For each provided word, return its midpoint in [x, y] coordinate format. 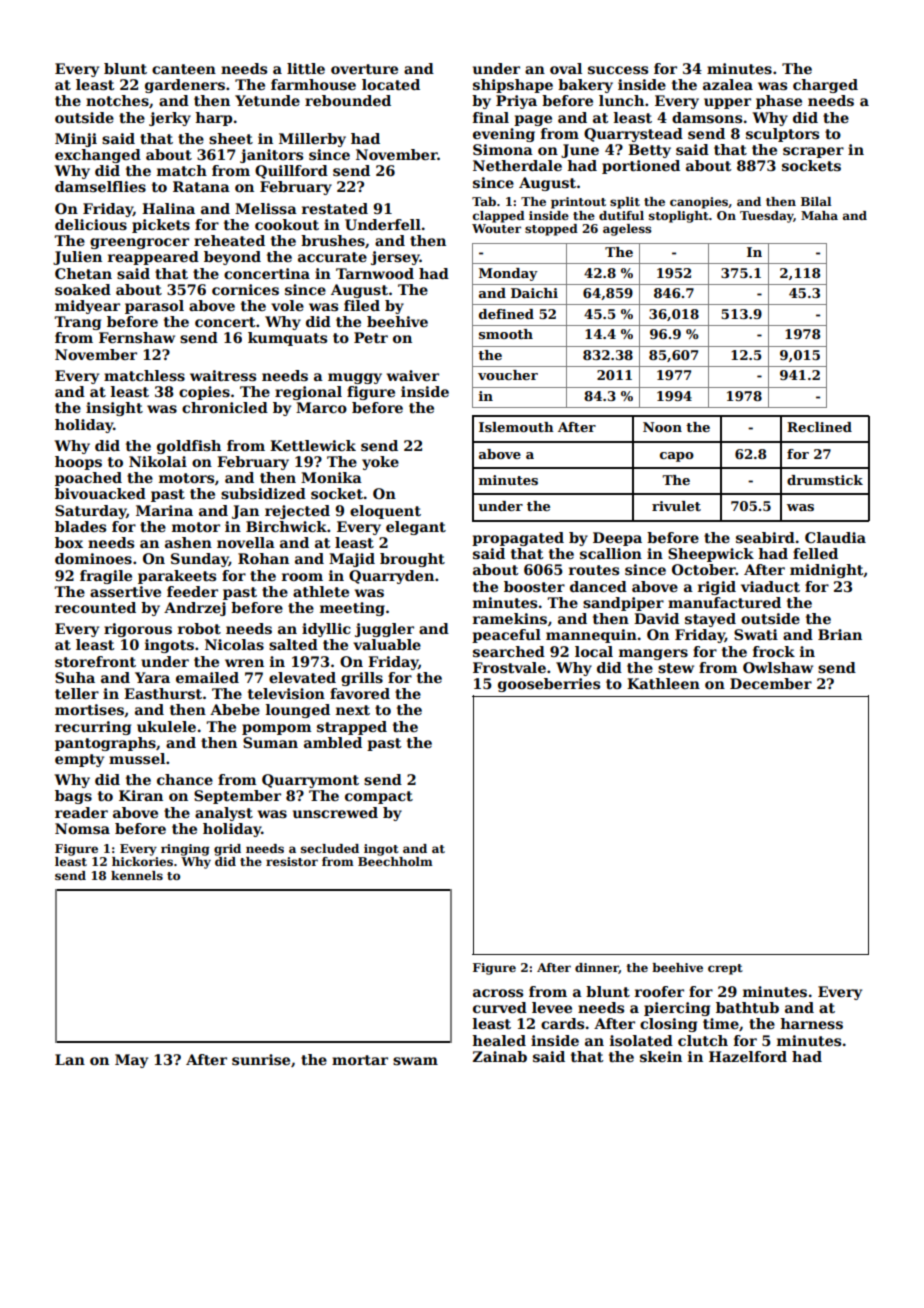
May [131, 1061]
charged [825, 86]
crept [725, 969]
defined [506, 314]
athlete [321, 591]
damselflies [100, 186]
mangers [653, 654]
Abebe [235, 709]
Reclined [819, 427]
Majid [352, 560]
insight [114, 409]
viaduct [770, 586]
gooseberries [549, 685]
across [498, 993]
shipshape [513, 86]
